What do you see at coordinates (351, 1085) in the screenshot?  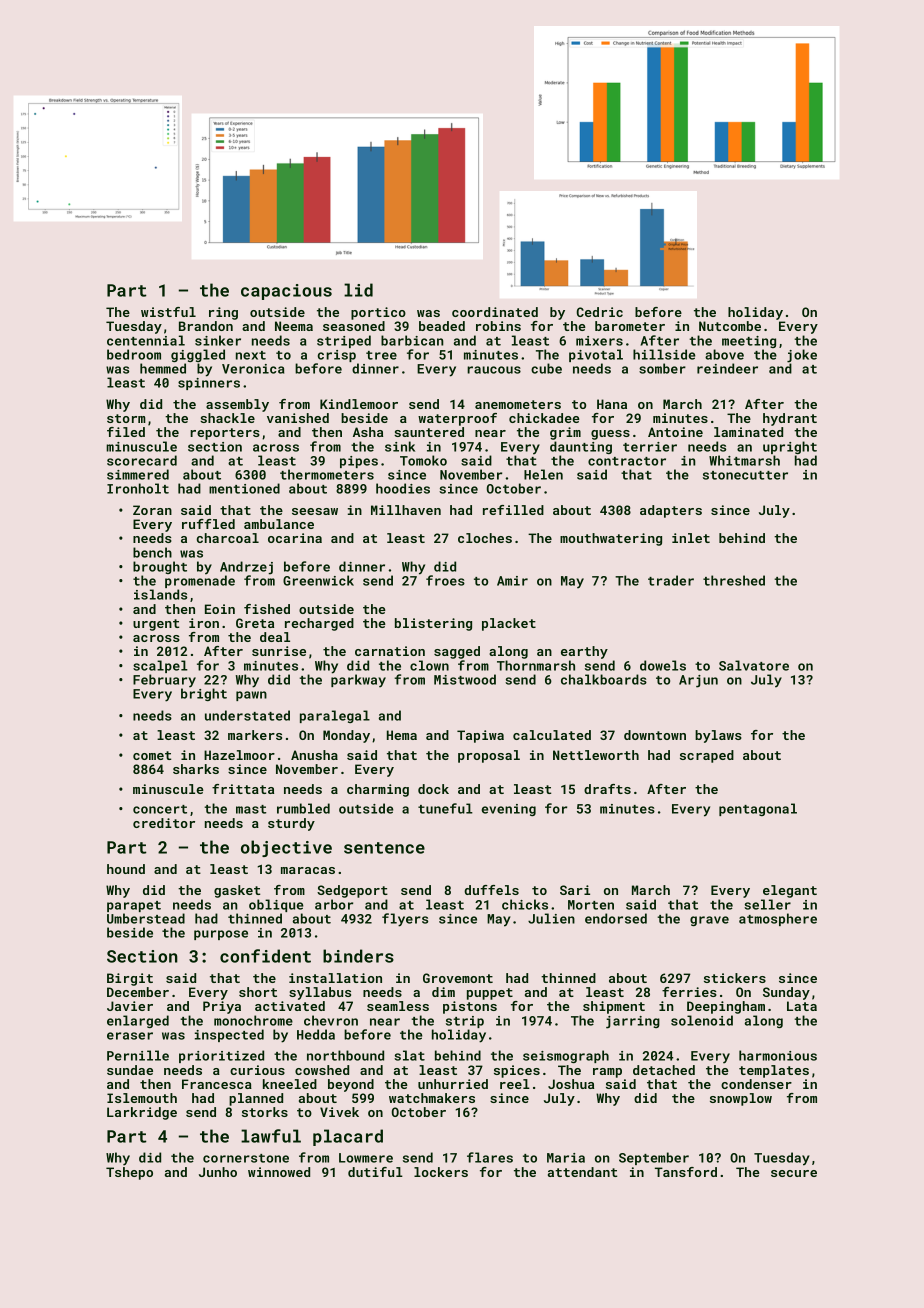 I see `beyond` at bounding box center [351, 1085].
